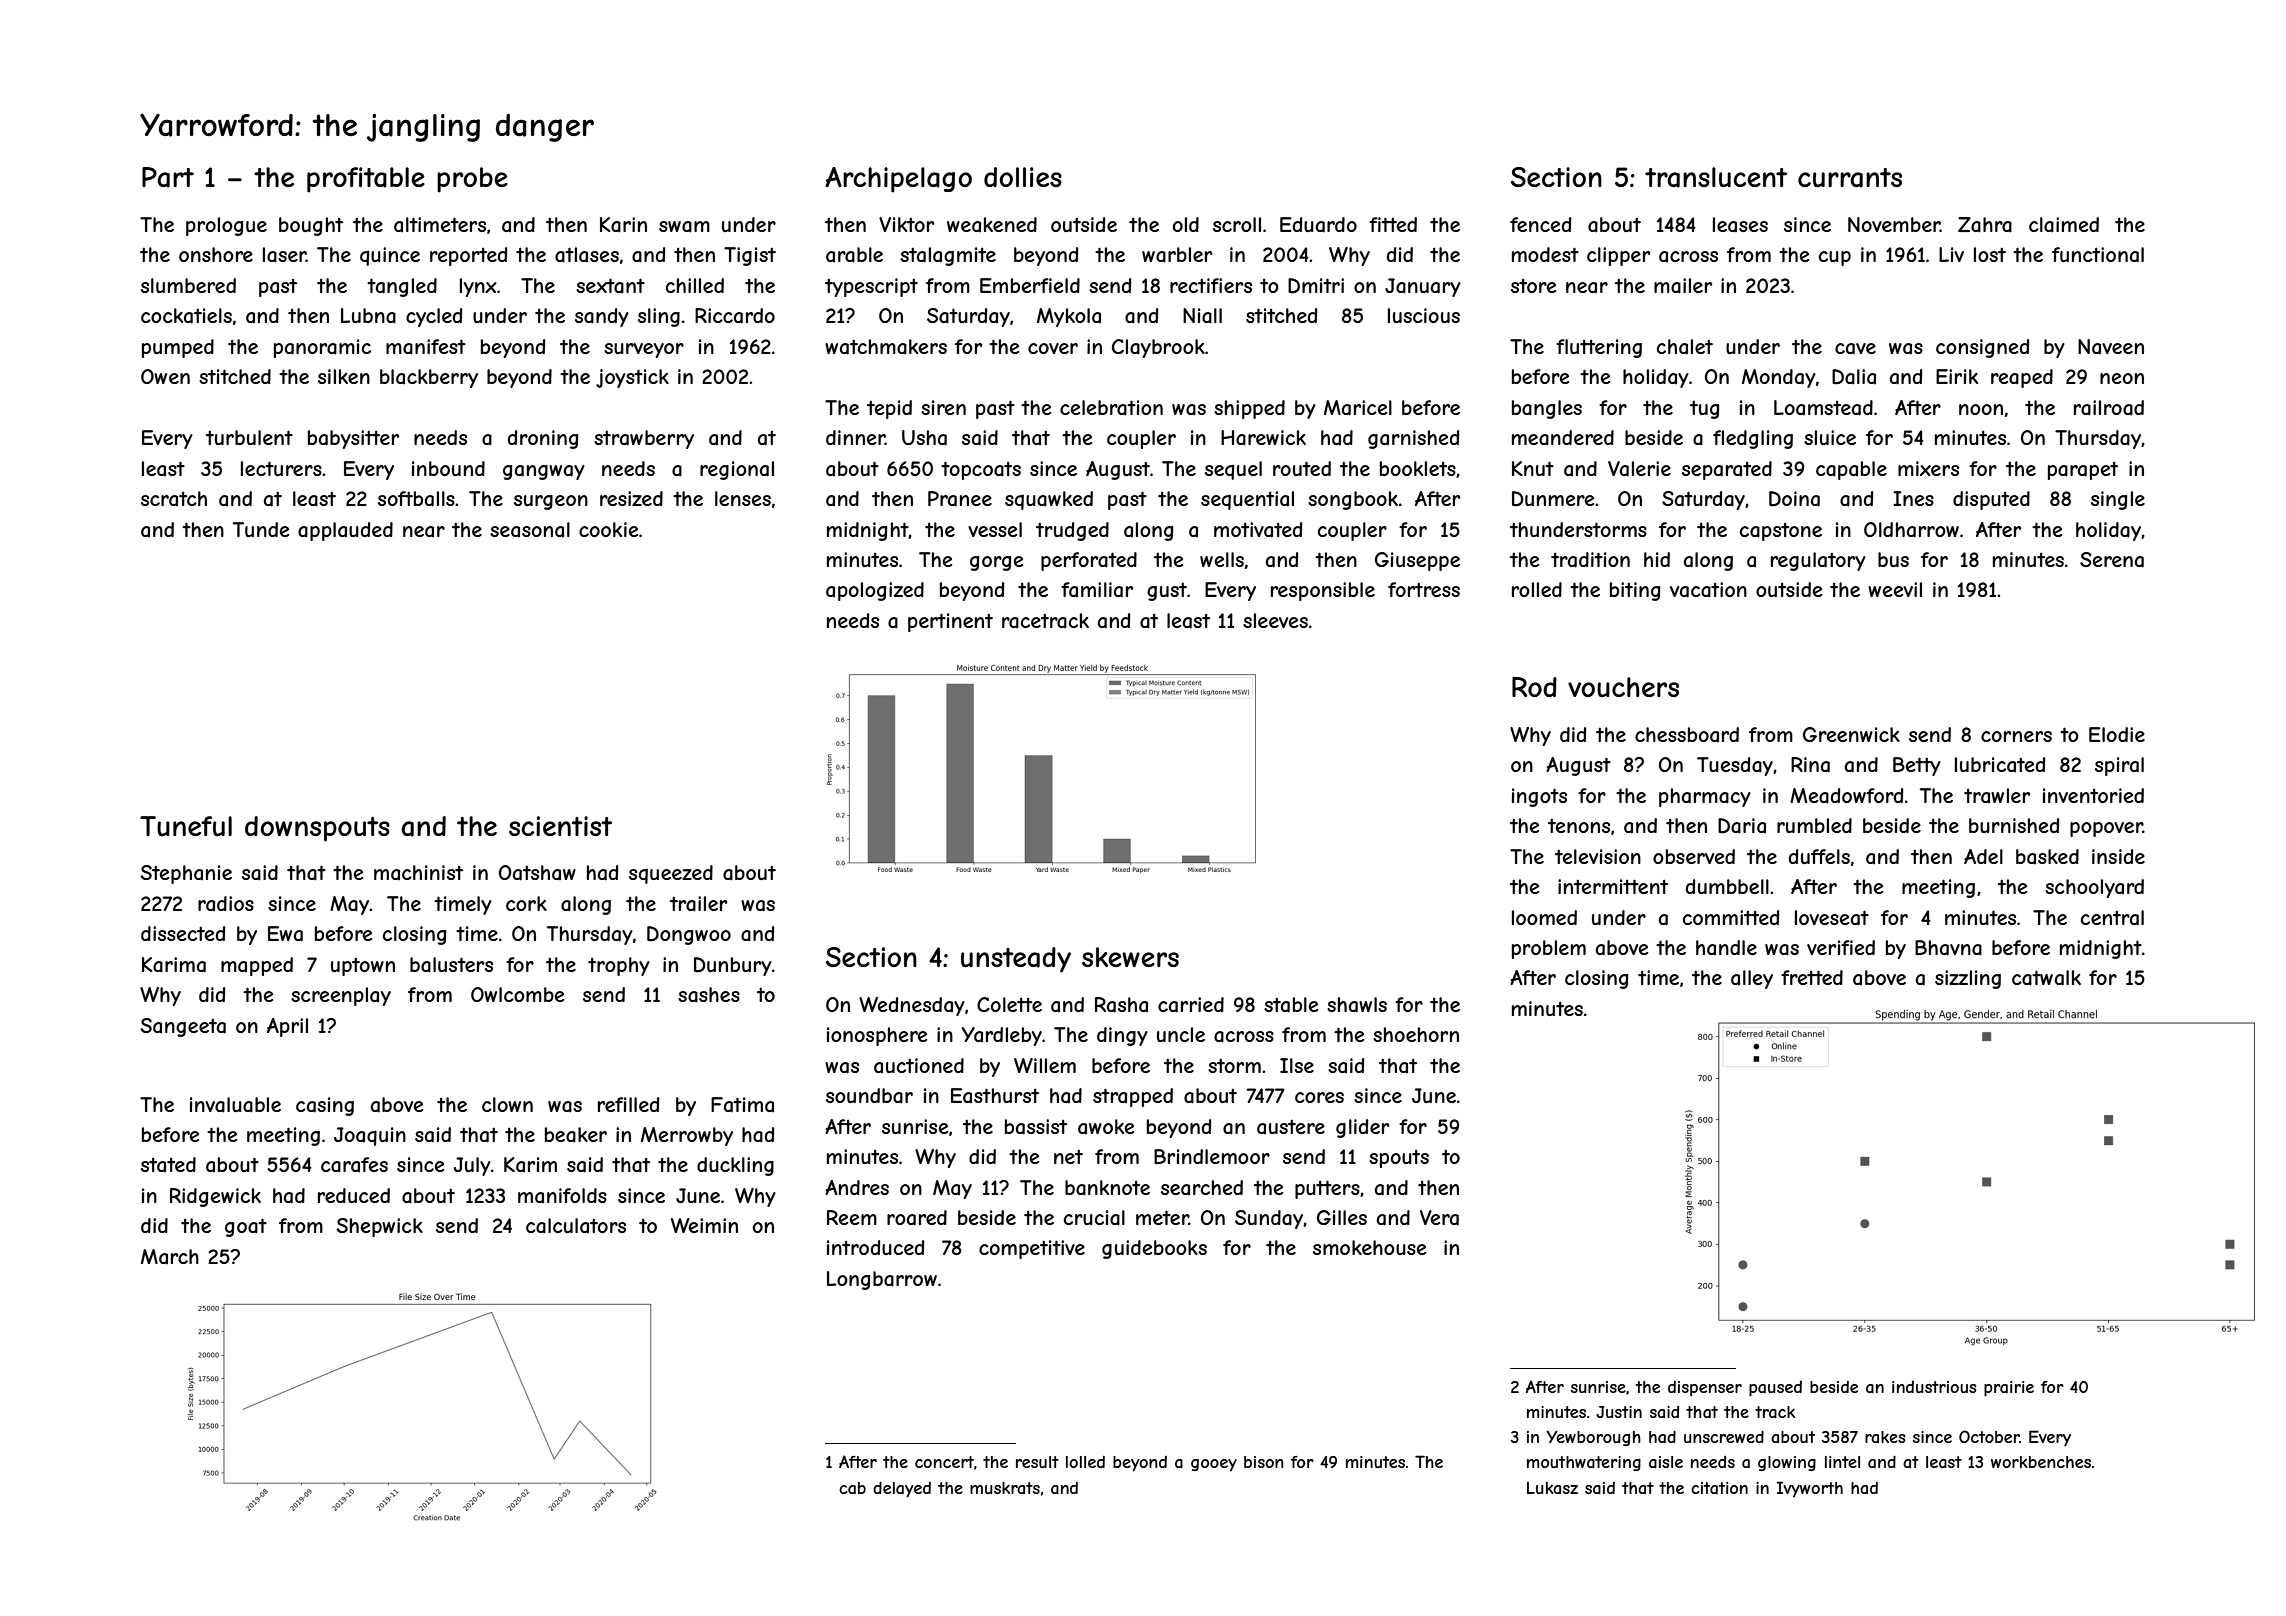  I want to click on Part, so click(168, 177).
